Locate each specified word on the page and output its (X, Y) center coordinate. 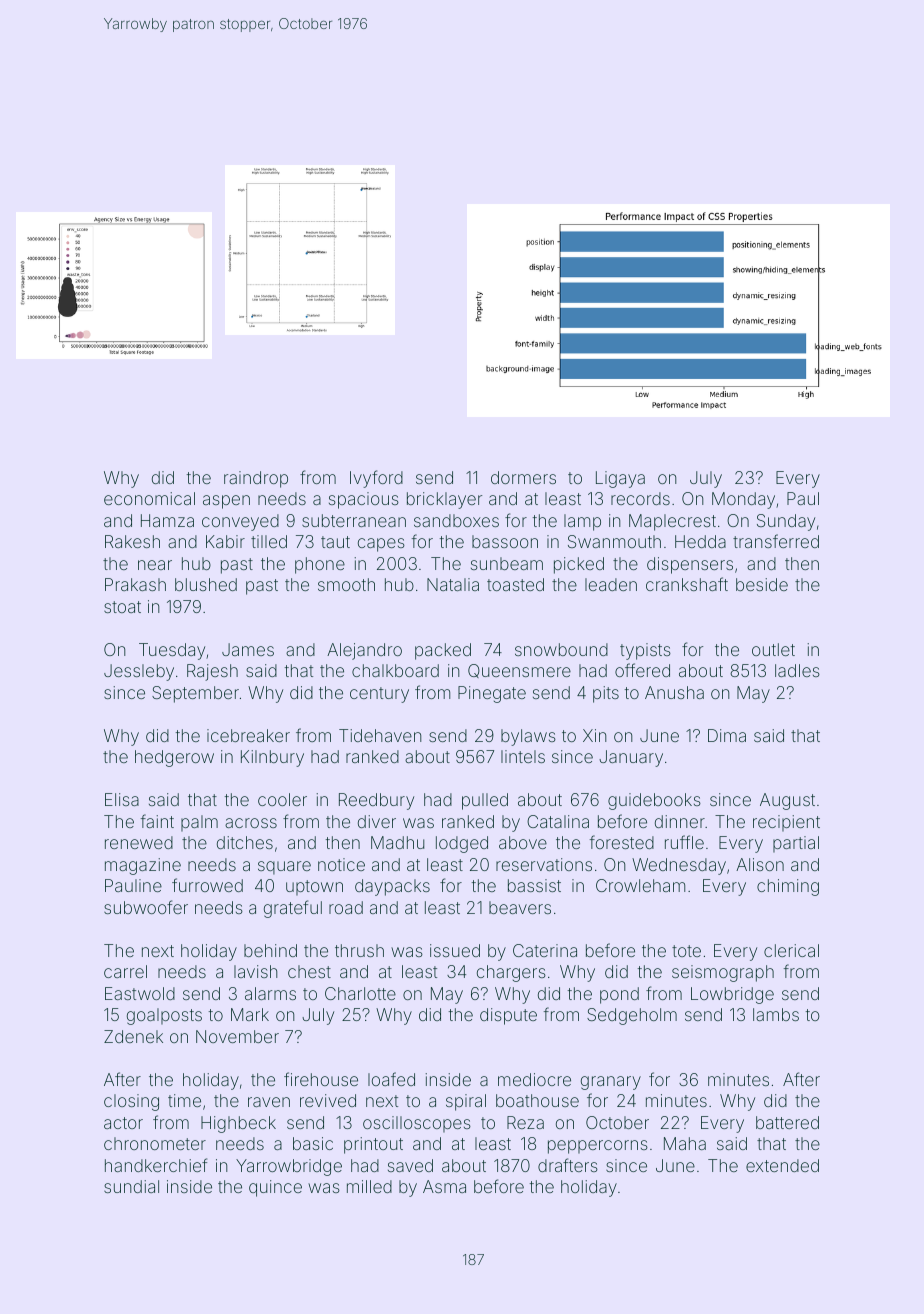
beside (762, 584)
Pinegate (492, 694)
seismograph (723, 973)
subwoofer (146, 907)
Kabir (225, 541)
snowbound (561, 649)
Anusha (674, 692)
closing (131, 1102)
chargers (511, 973)
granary (611, 1083)
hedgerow (174, 758)
